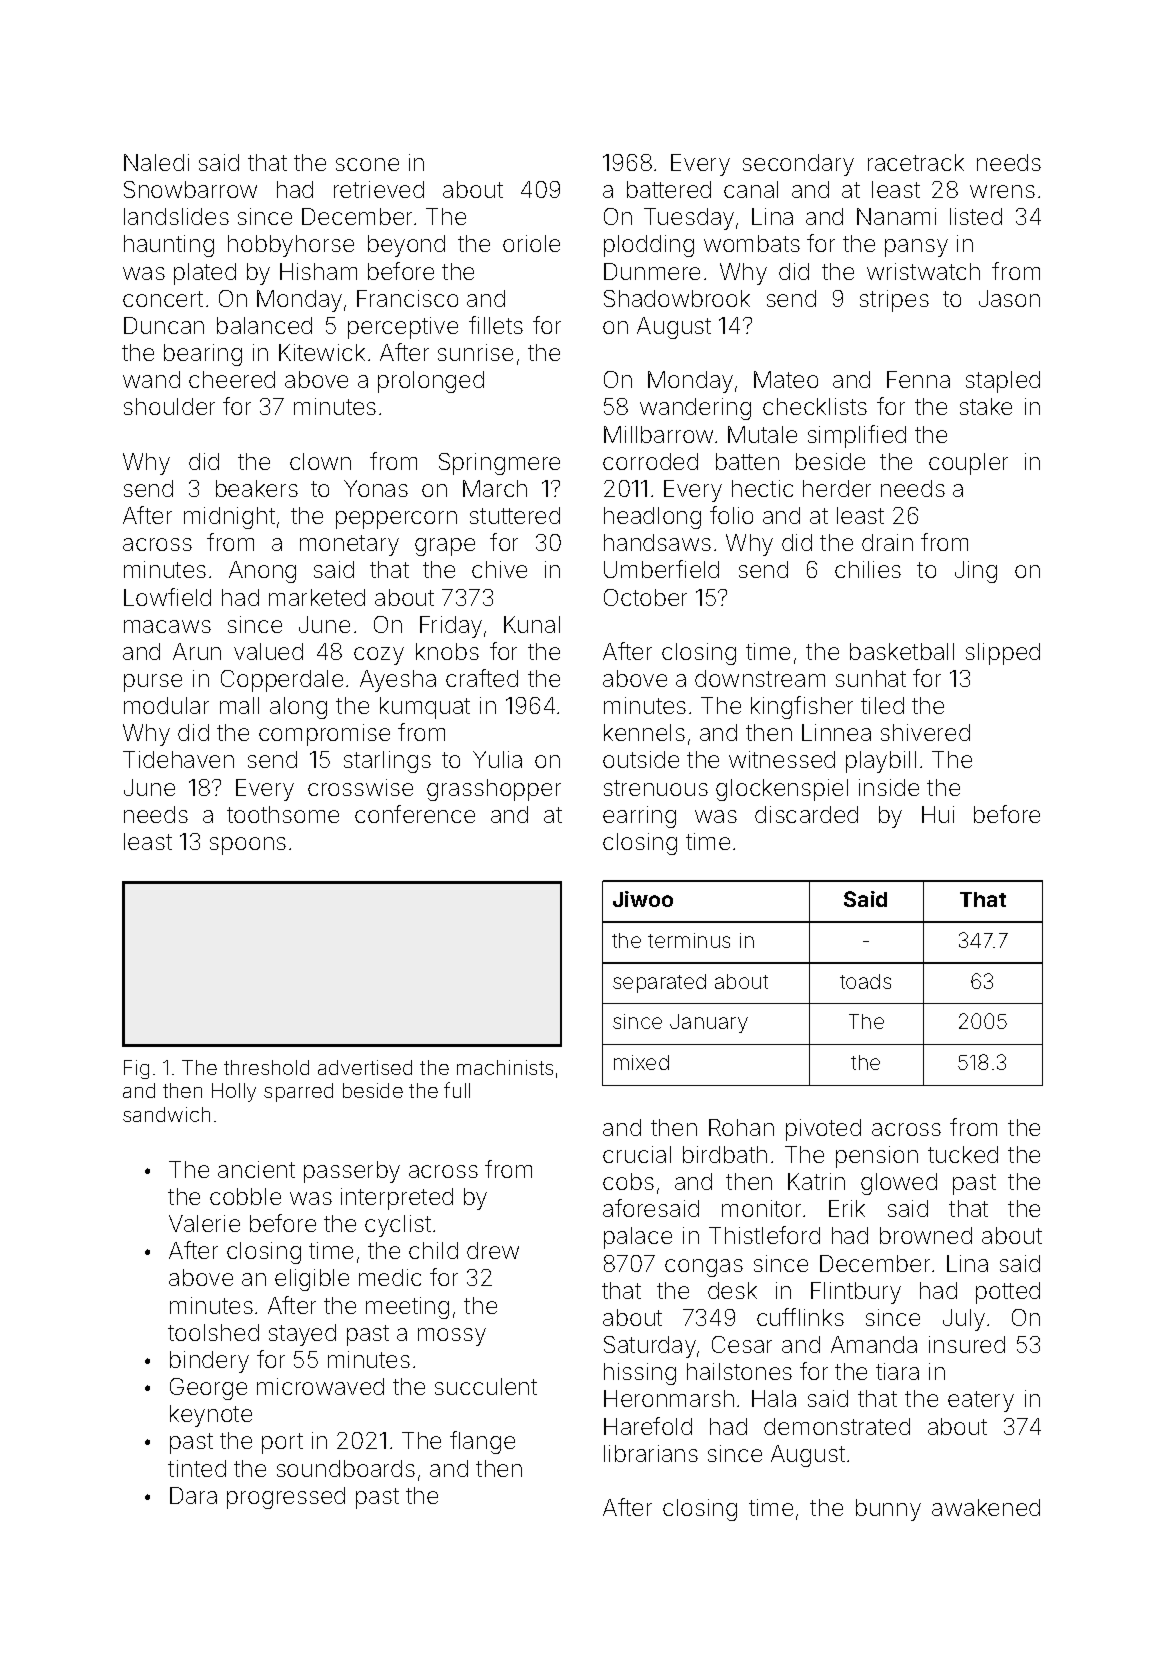 This screenshot has height=1654, width=1165. I want to click on palace, so click(638, 1238).
